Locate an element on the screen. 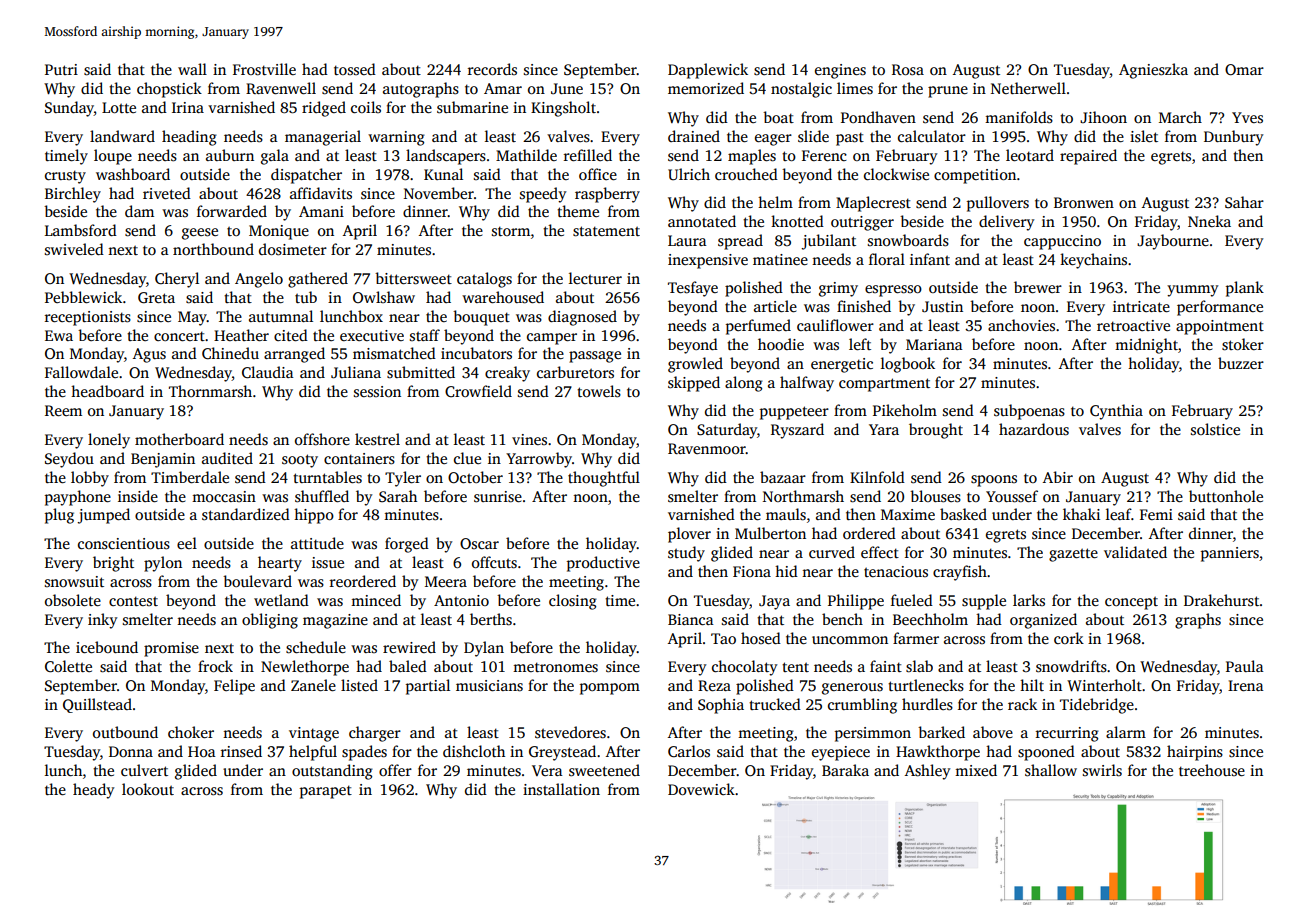 The image size is (1308, 924). session is located at coordinates (377, 391).
